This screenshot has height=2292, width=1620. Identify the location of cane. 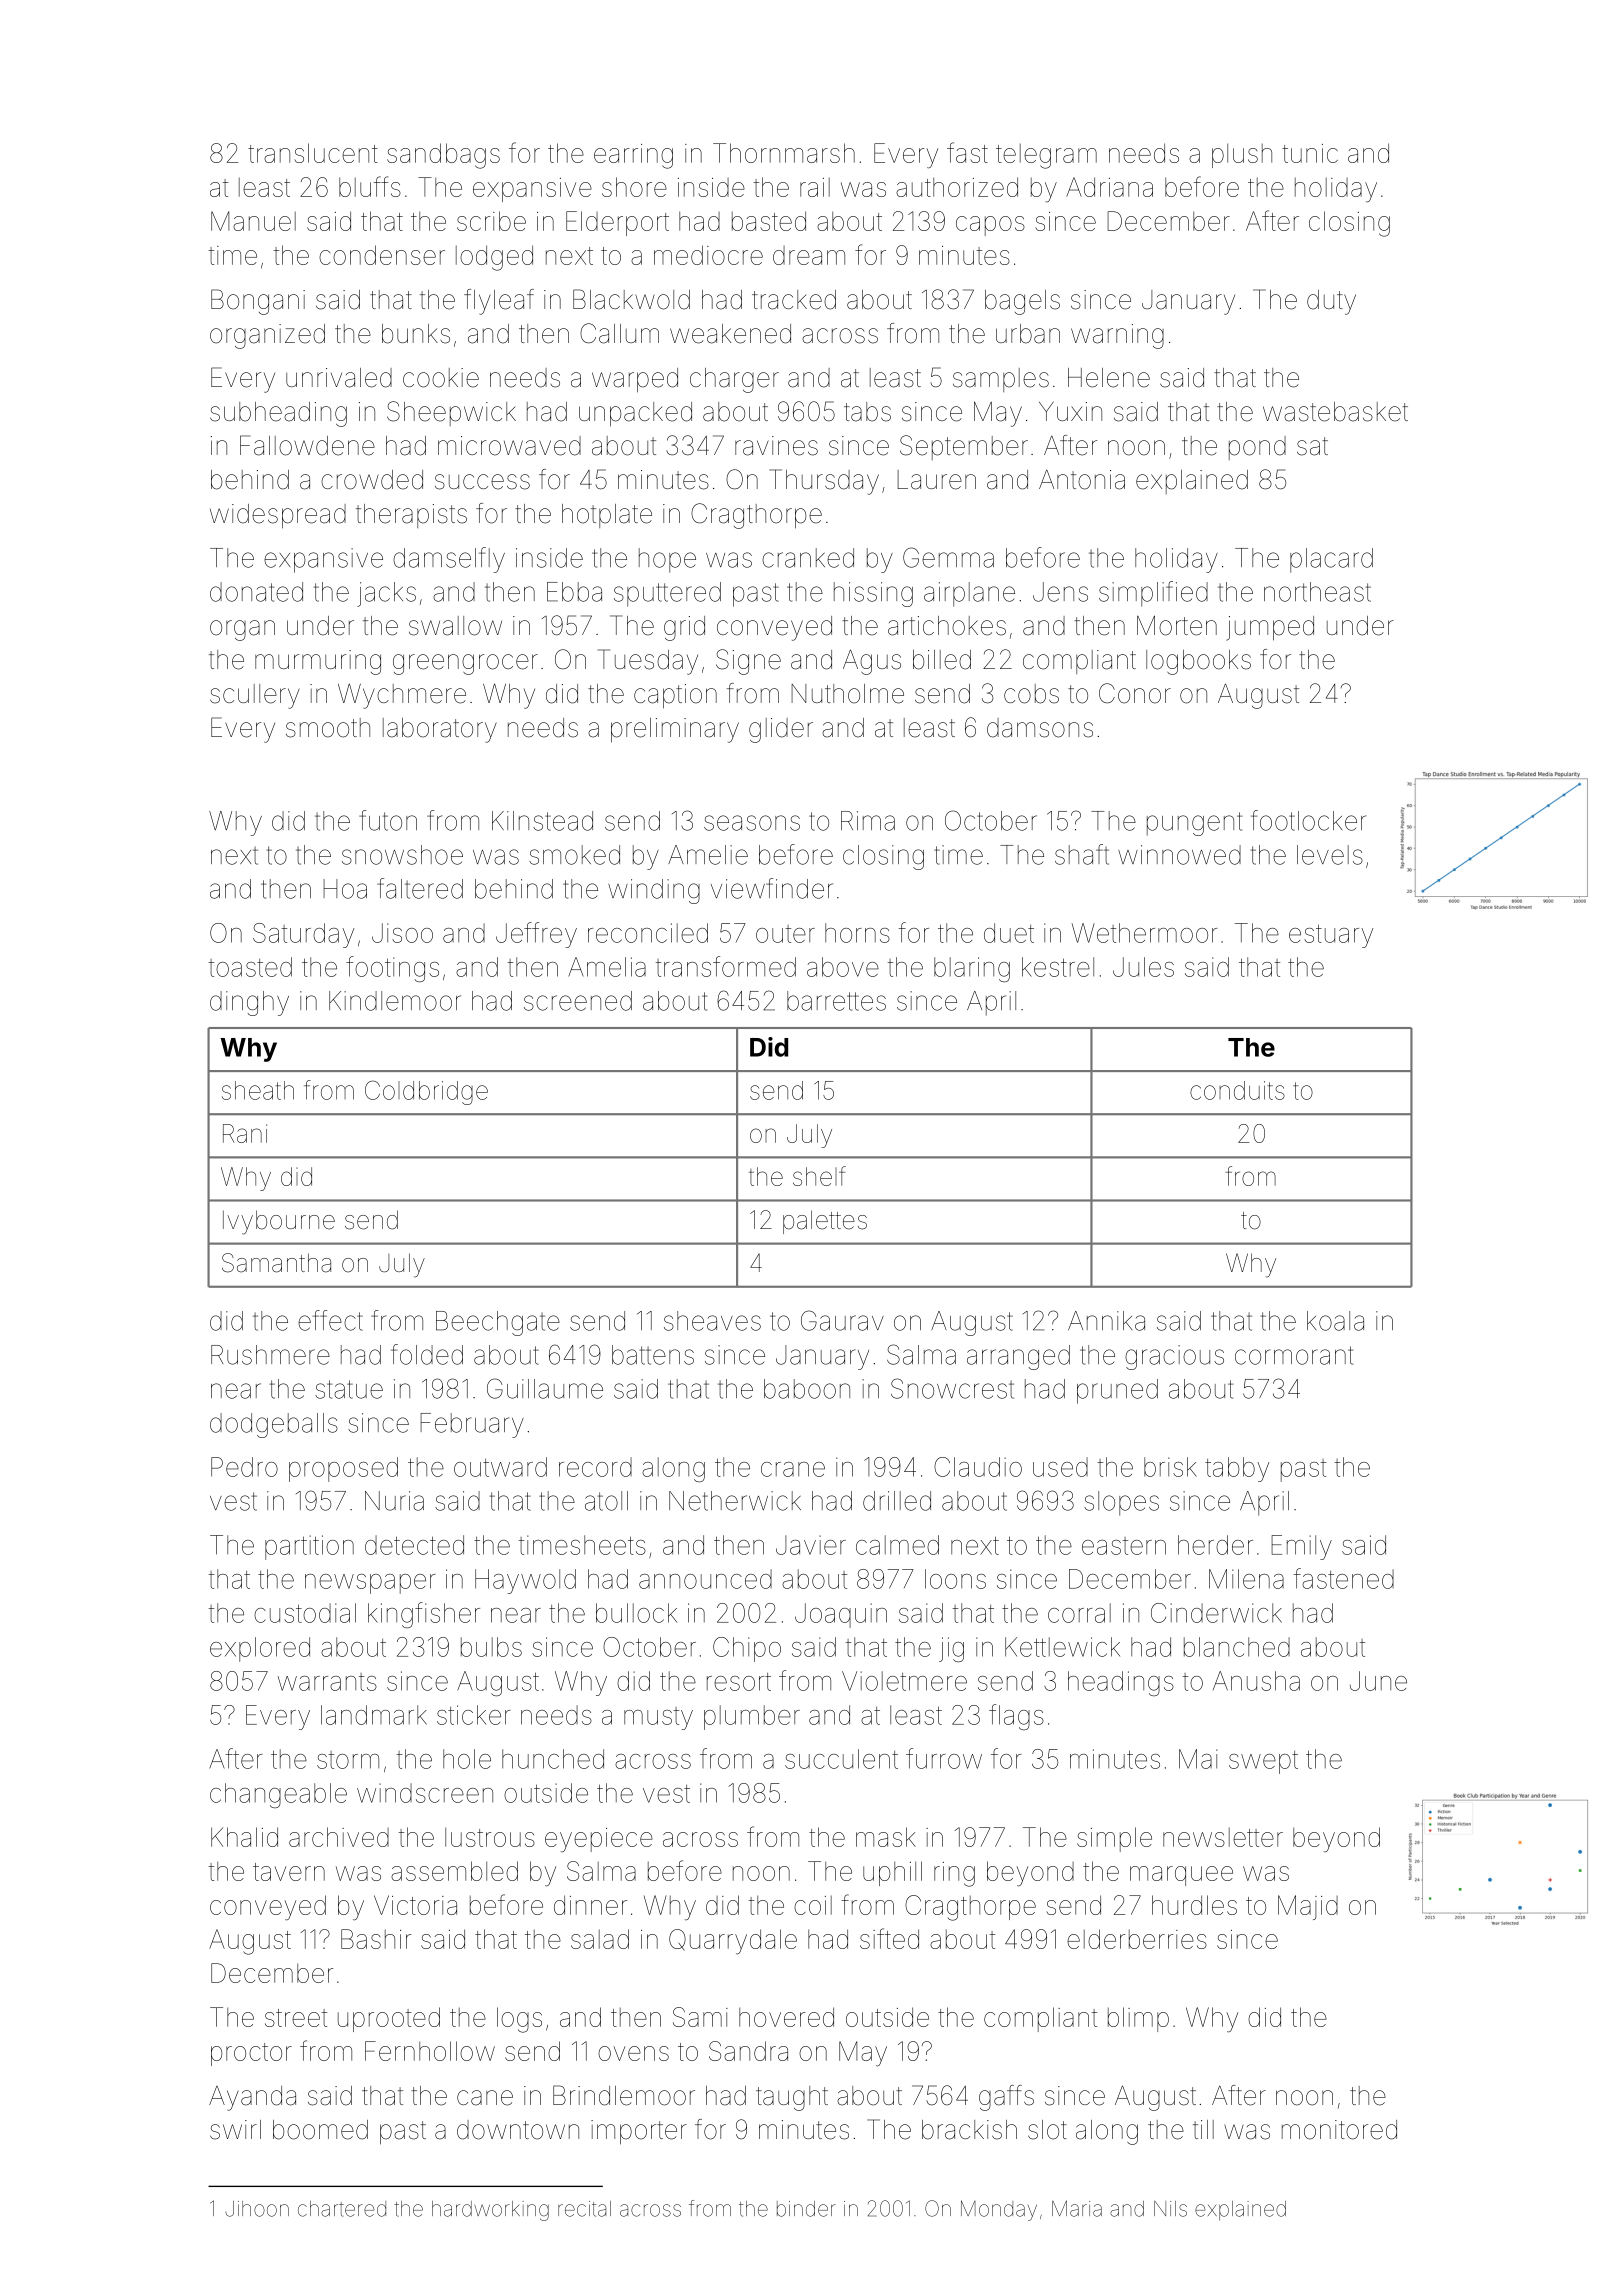
(485, 2098).
